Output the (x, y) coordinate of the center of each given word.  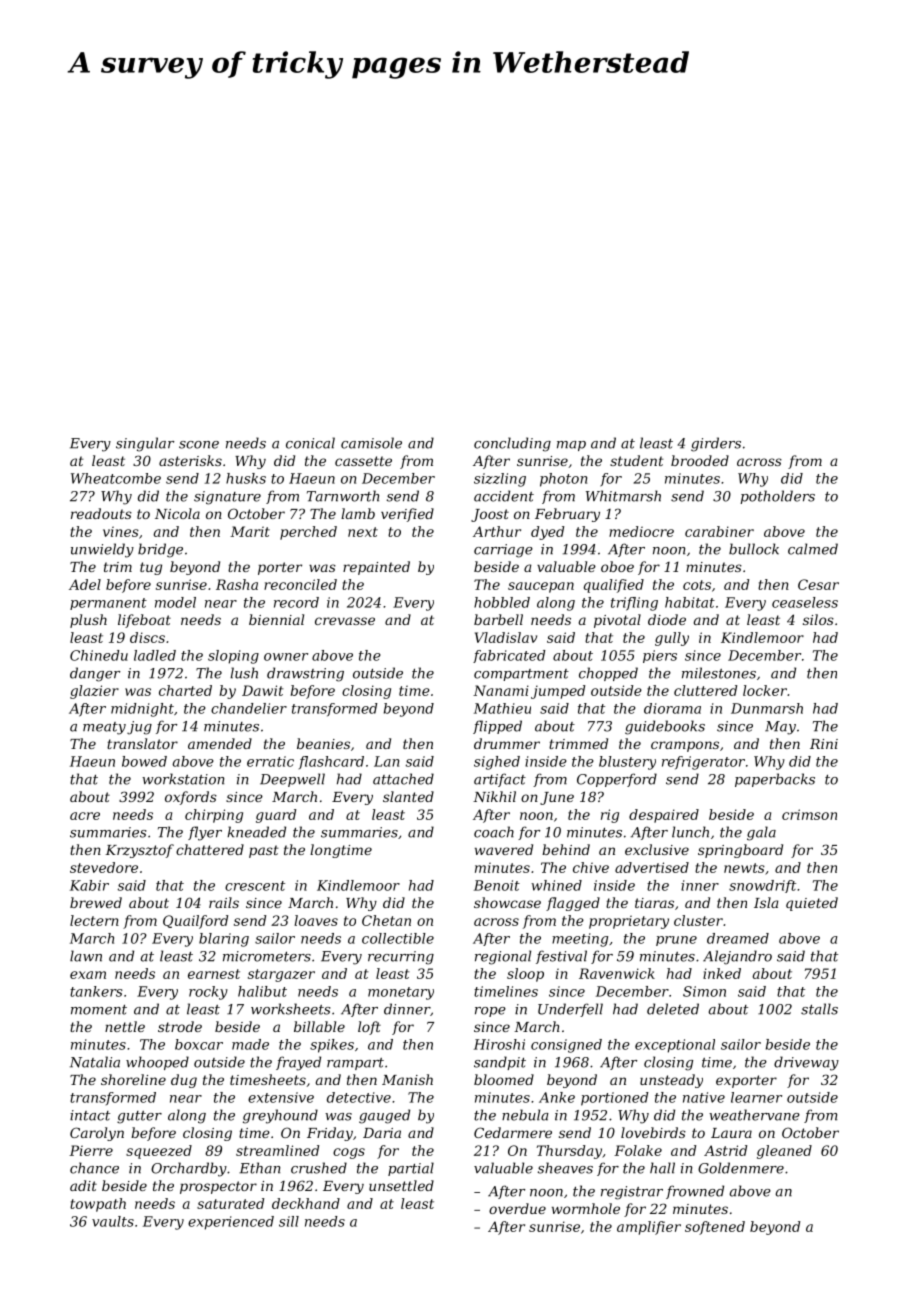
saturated (230, 1203)
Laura (731, 1133)
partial (411, 1169)
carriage (503, 551)
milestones (719, 673)
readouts (101, 513)
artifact (500, 780)
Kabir (89, 885)
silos (818, 619)
